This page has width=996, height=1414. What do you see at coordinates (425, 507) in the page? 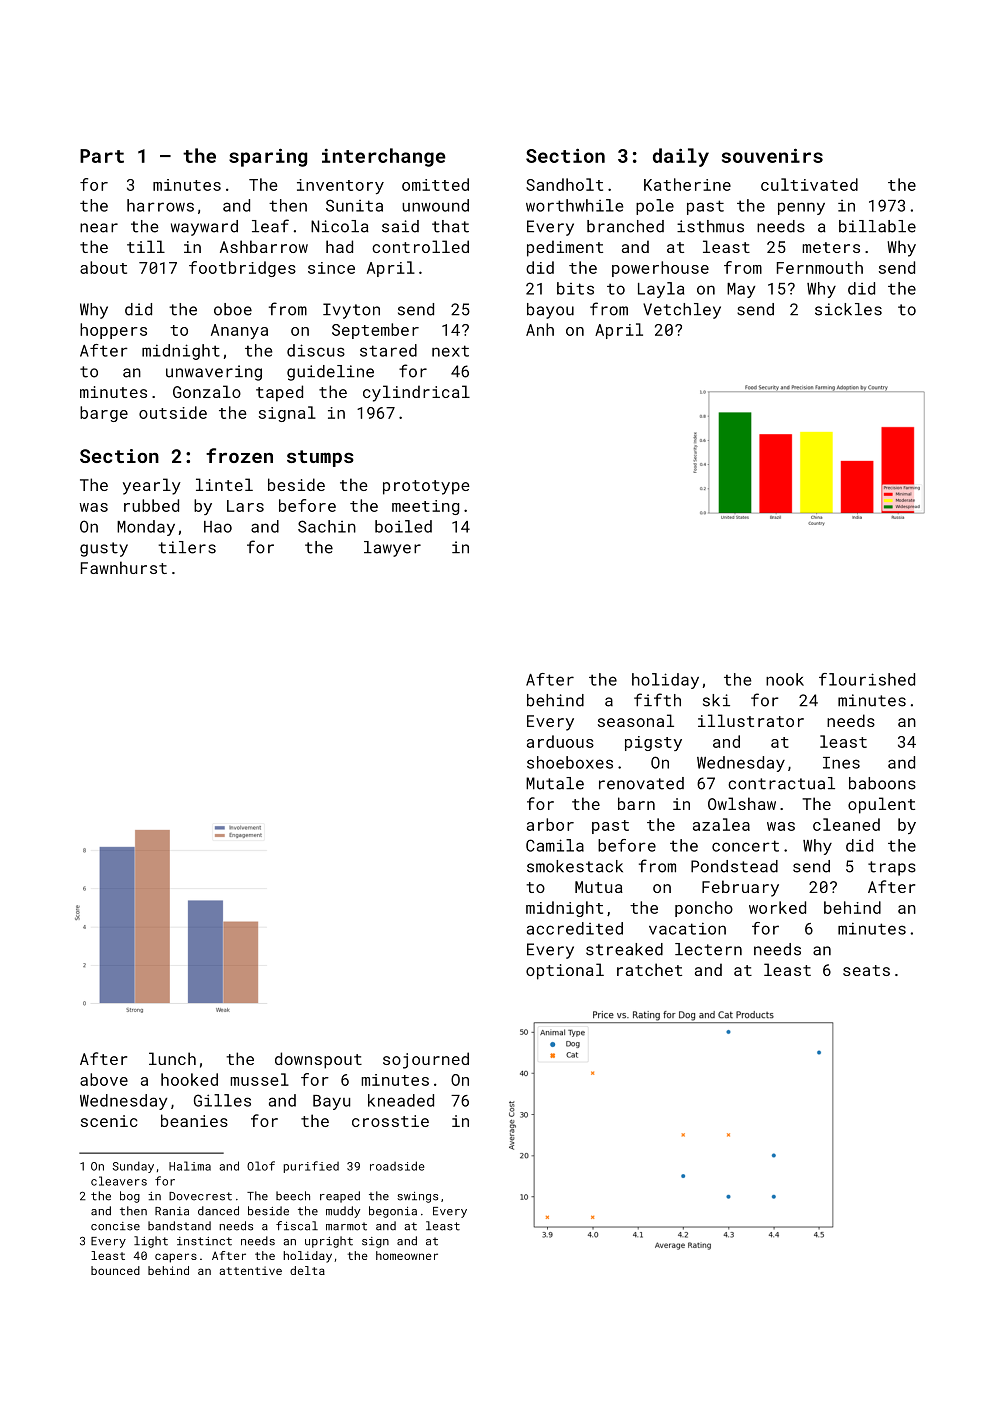
I see `meeting` at bounding box center [425, 507].
